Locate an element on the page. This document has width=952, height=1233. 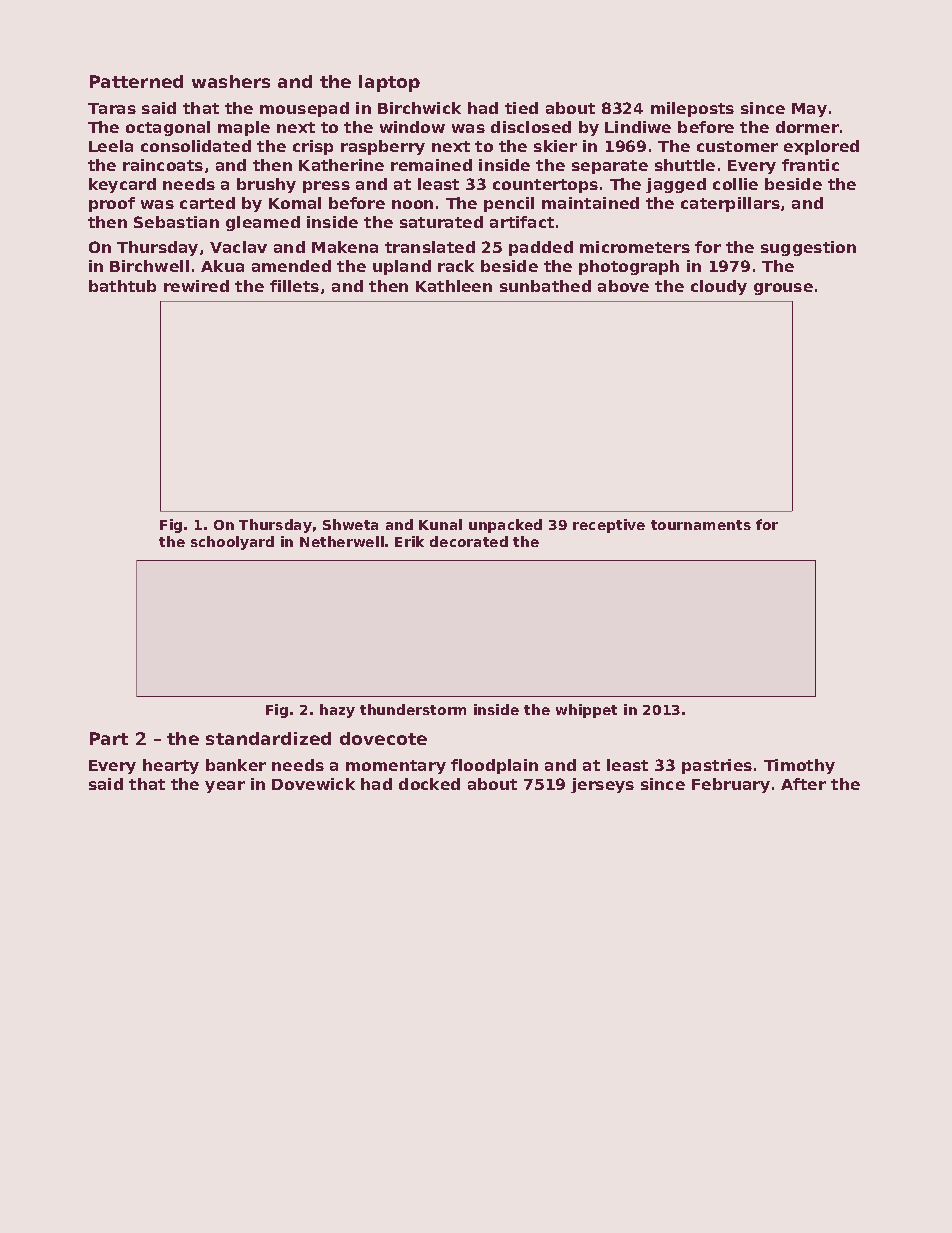
mileposts is located at coordinates (692, 109).
